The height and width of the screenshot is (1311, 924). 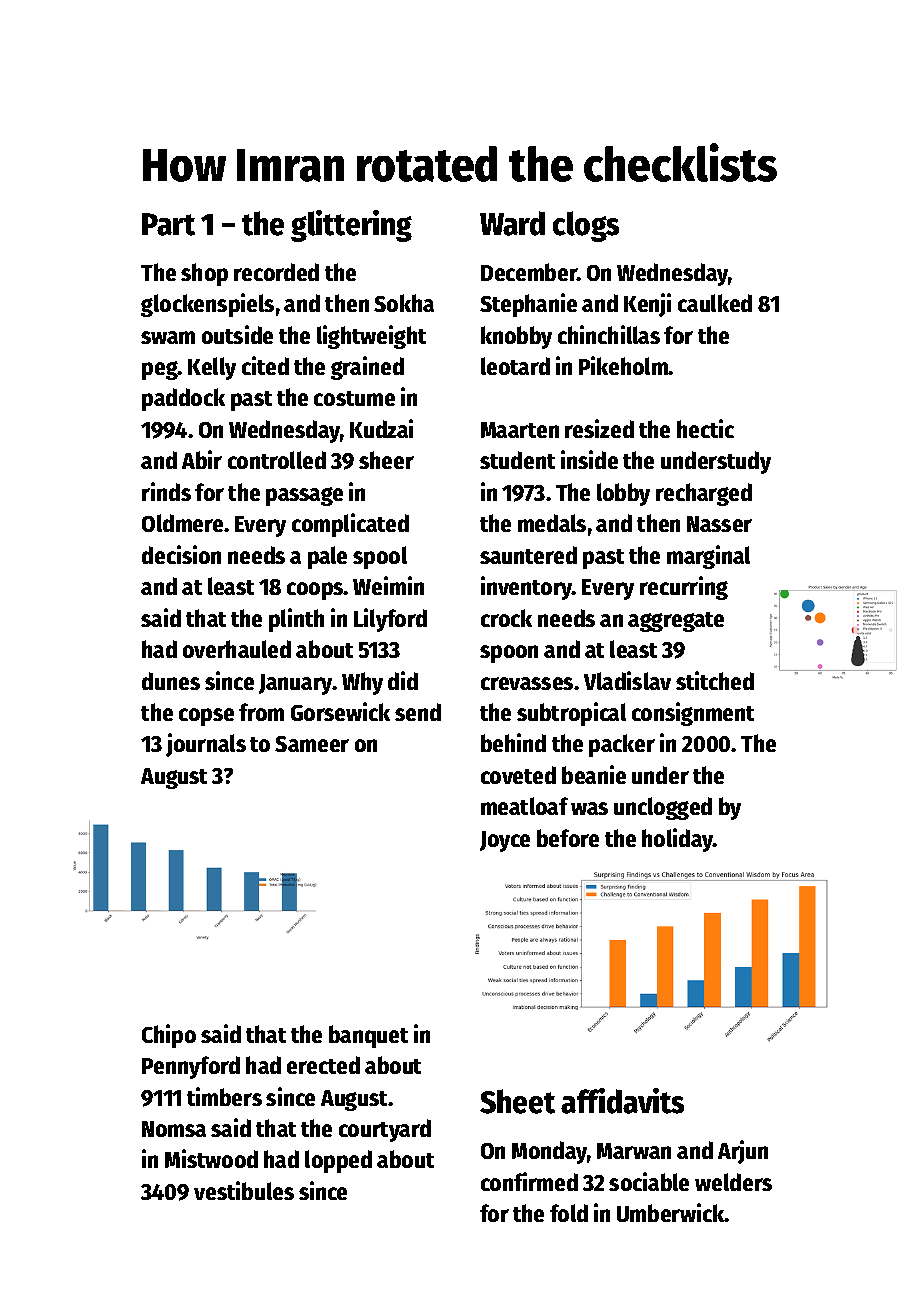 I want to click on sheer, so click(x=386, y=460).
